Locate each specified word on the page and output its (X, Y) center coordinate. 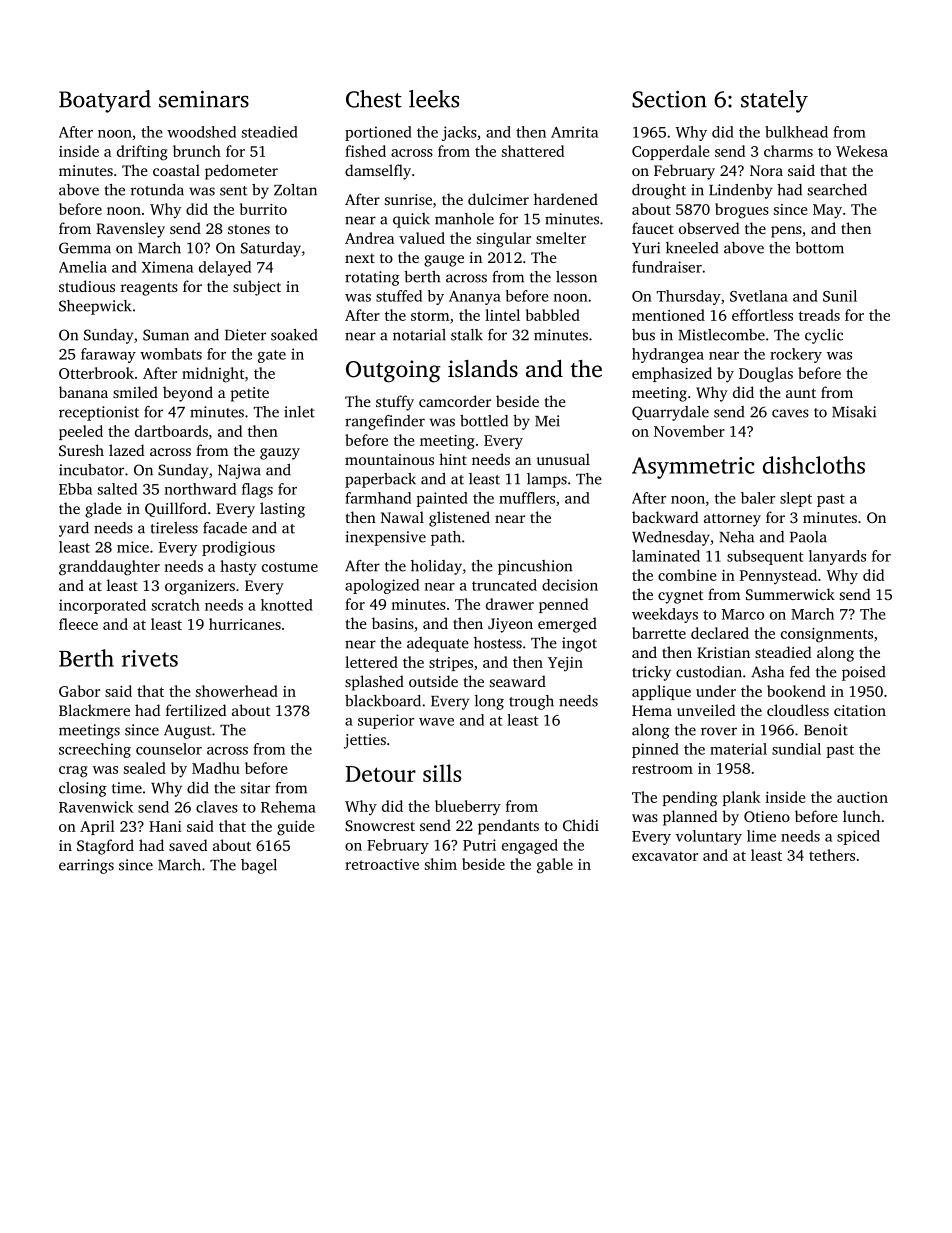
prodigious (238, 548)
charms (788, 151)
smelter (561, 238)
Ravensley (130, 230)
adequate (438, 644)
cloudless (798, 710)
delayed (225, 268)
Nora (766, 170)
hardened (566, 199)
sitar (255, 788)
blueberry (468, 807)
